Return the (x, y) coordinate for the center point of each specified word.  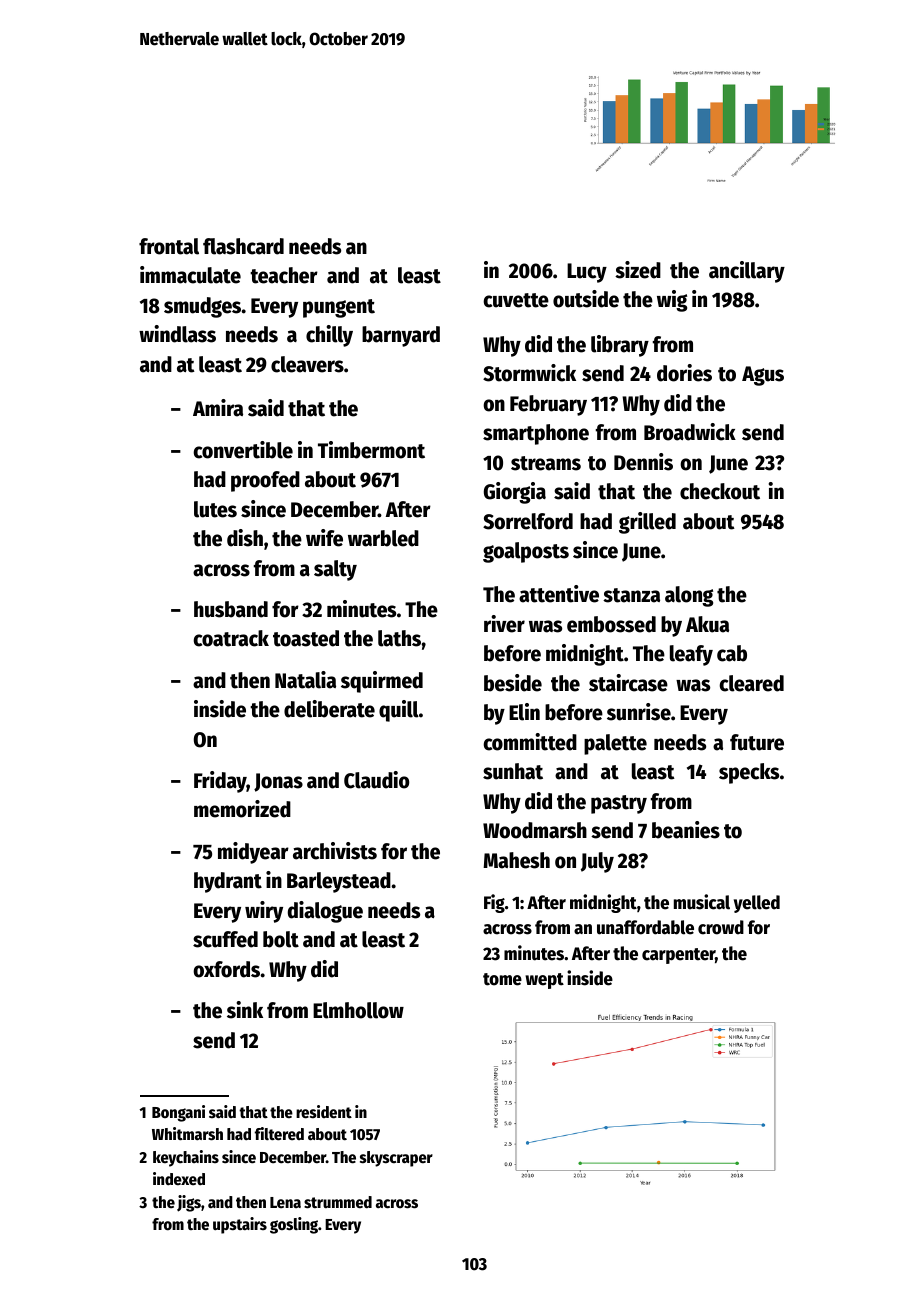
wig (672, 301)
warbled (383, 538)
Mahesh (516, 860)
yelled (757, 904)
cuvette (516, 300)
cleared (751, 683)
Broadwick (690, 432)
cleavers (307, 364)
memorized (242, 809)
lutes (215, 509)
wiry (264, 912)
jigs (189, 1203)
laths (399, 638)
